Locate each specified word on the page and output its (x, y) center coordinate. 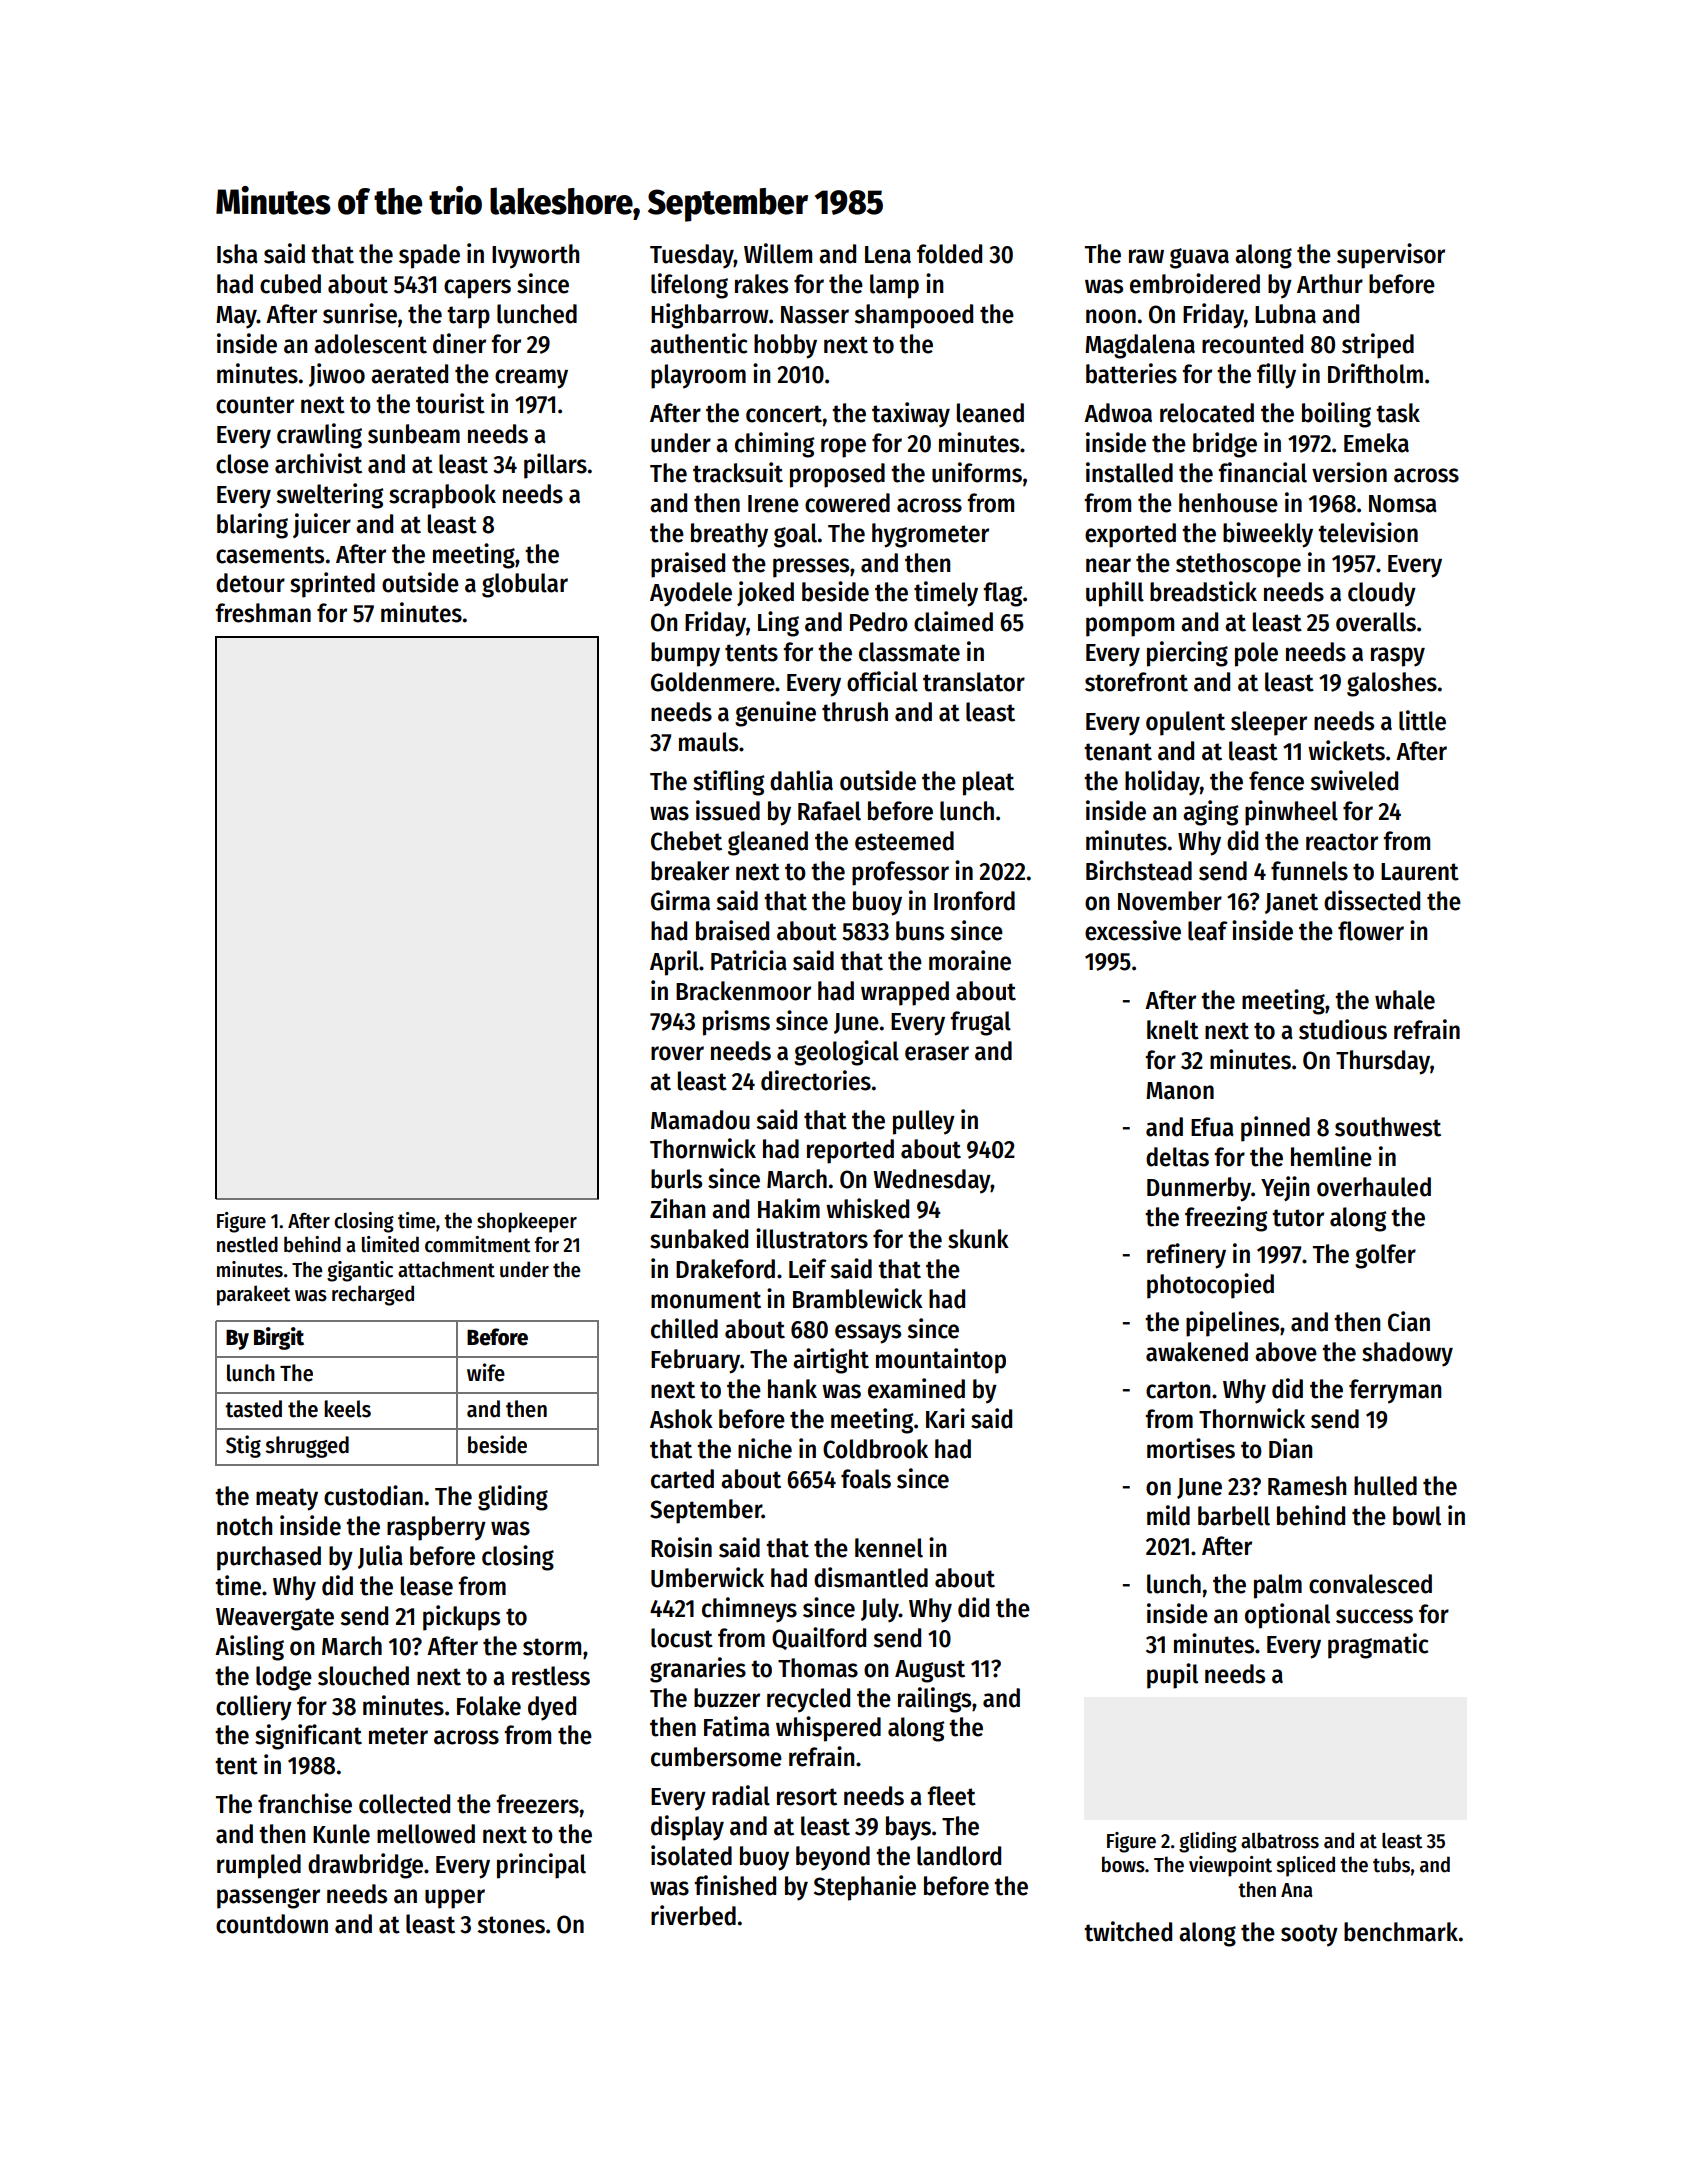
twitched (1128, 1931)
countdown (272, 1924)
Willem (778, 253)
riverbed (693, 1915)
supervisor (1391, 256)
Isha (237, 254)
